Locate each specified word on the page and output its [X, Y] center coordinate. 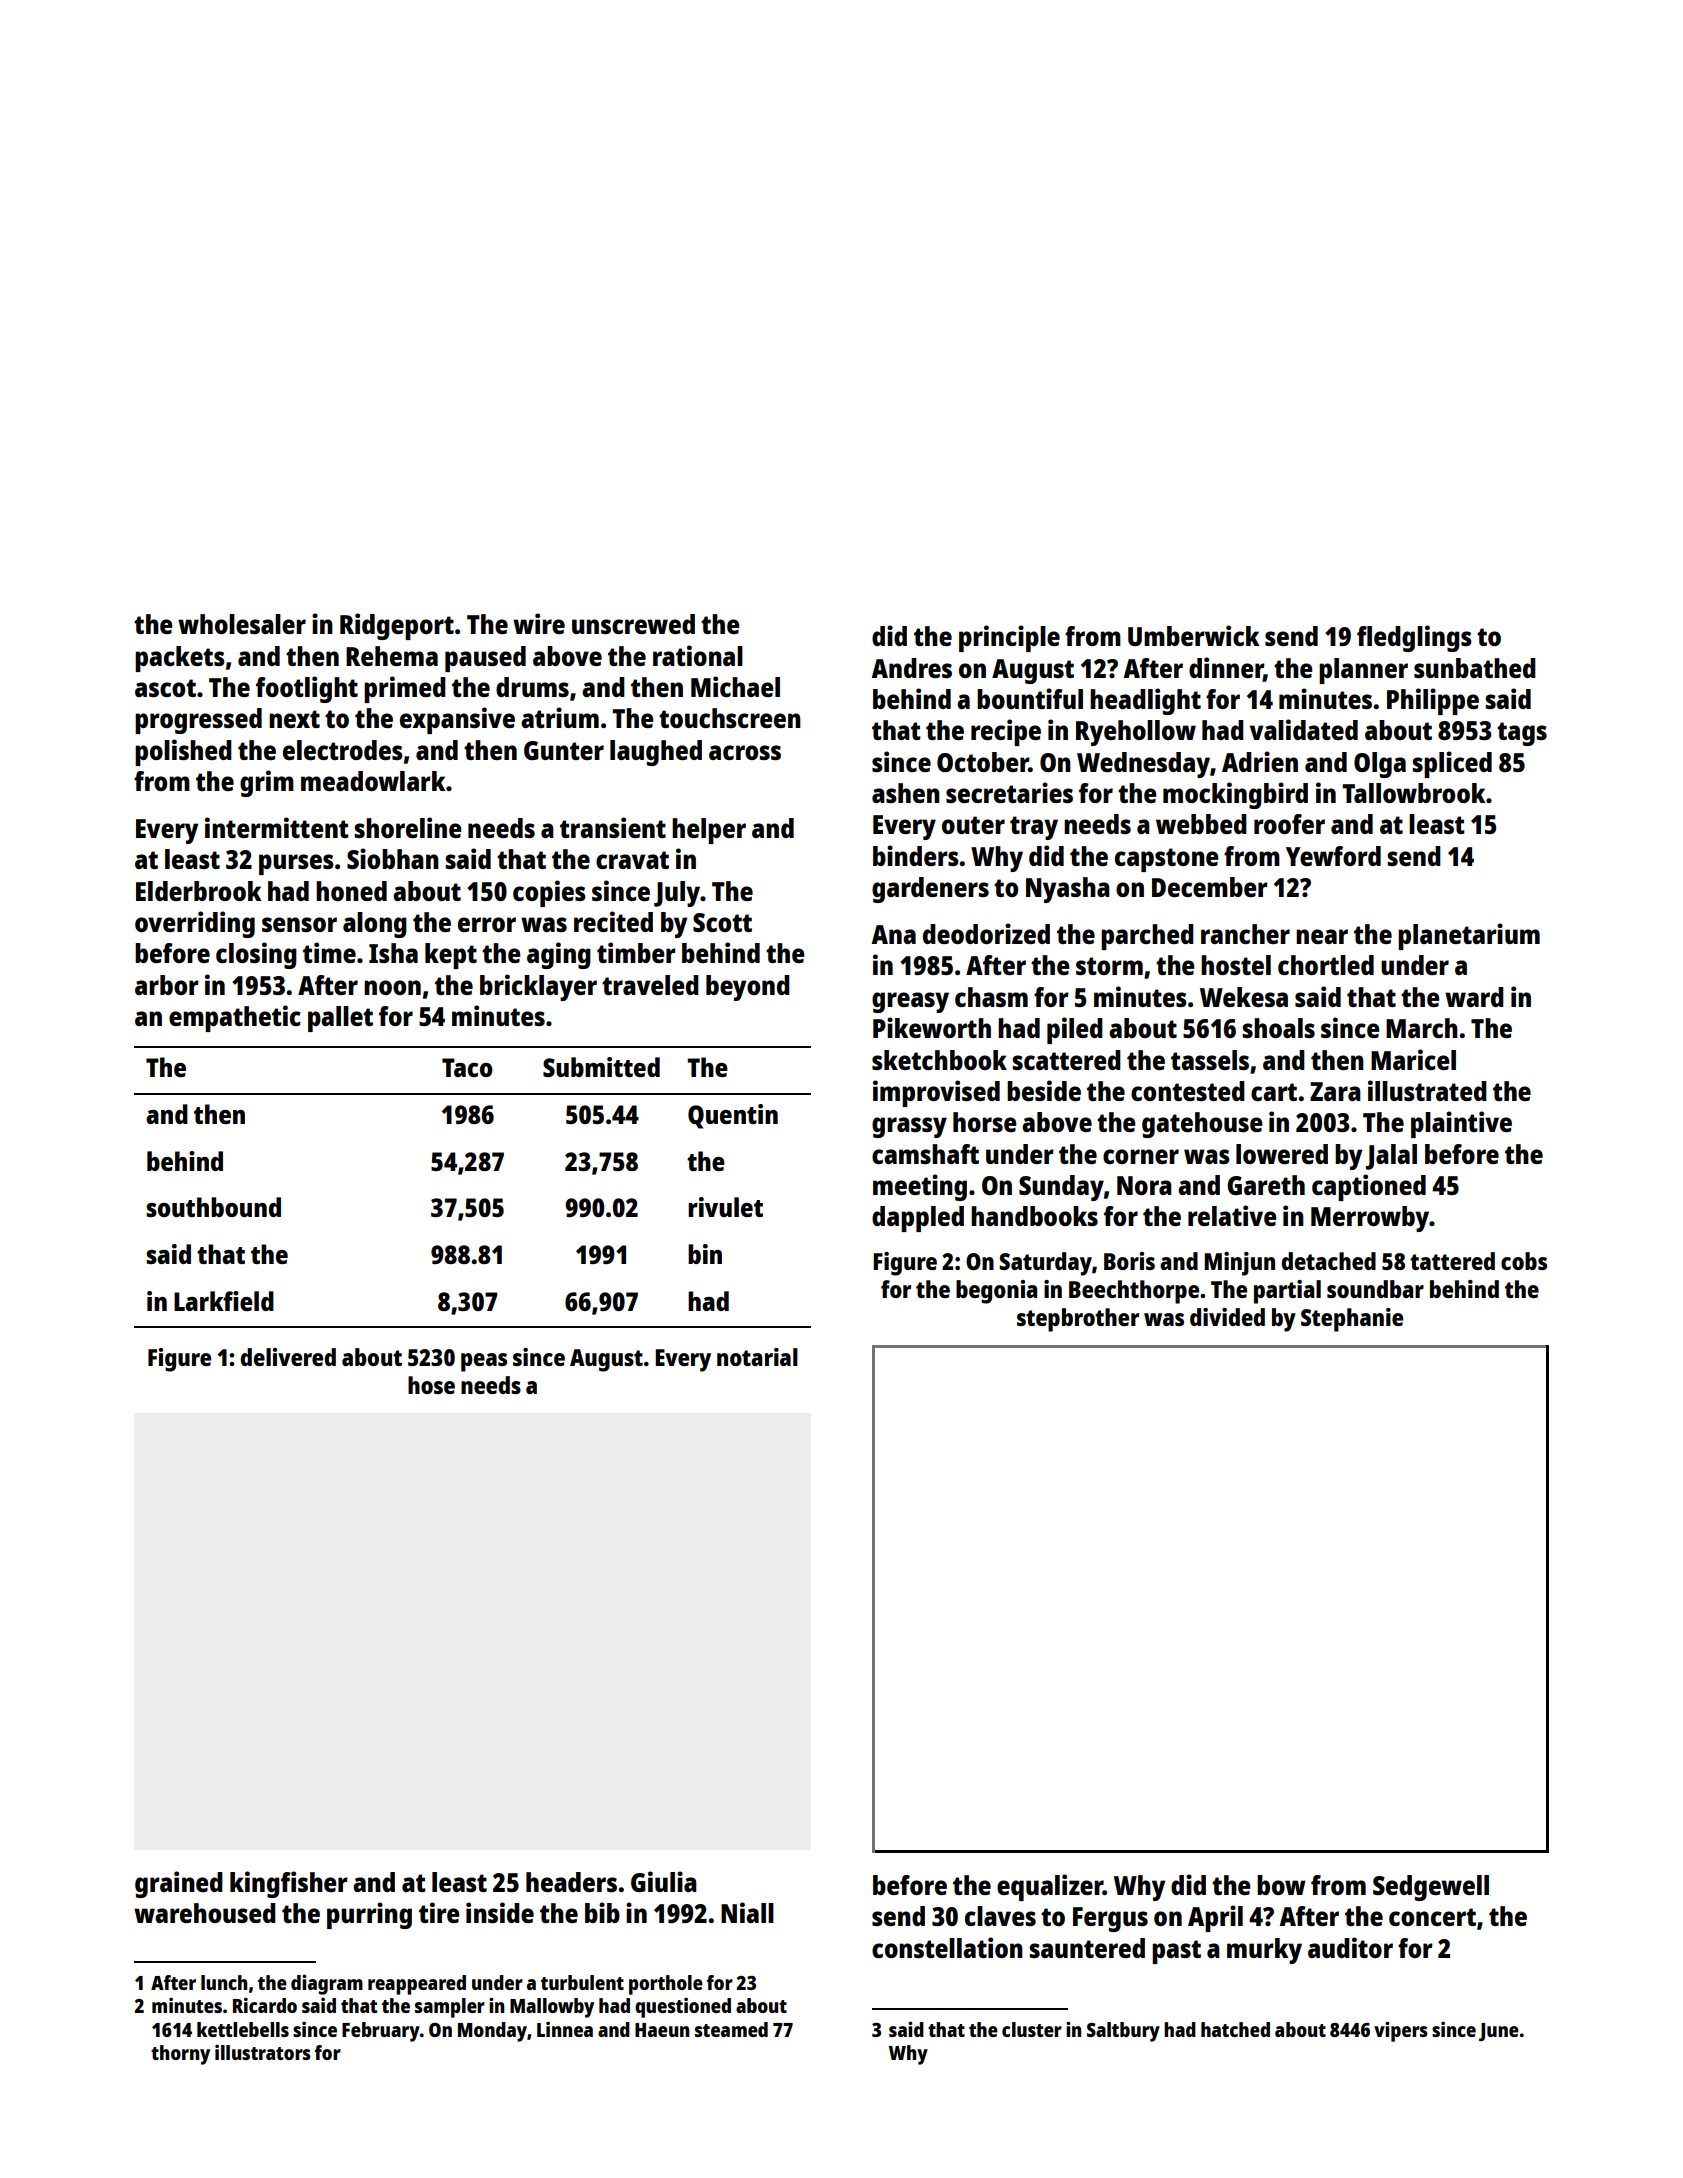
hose [431, 1385]
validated [1304, 729]
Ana [893, 934]
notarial [757, 1357]
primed [405, 689]
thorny [180, 2055]
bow [1281, 1885]
